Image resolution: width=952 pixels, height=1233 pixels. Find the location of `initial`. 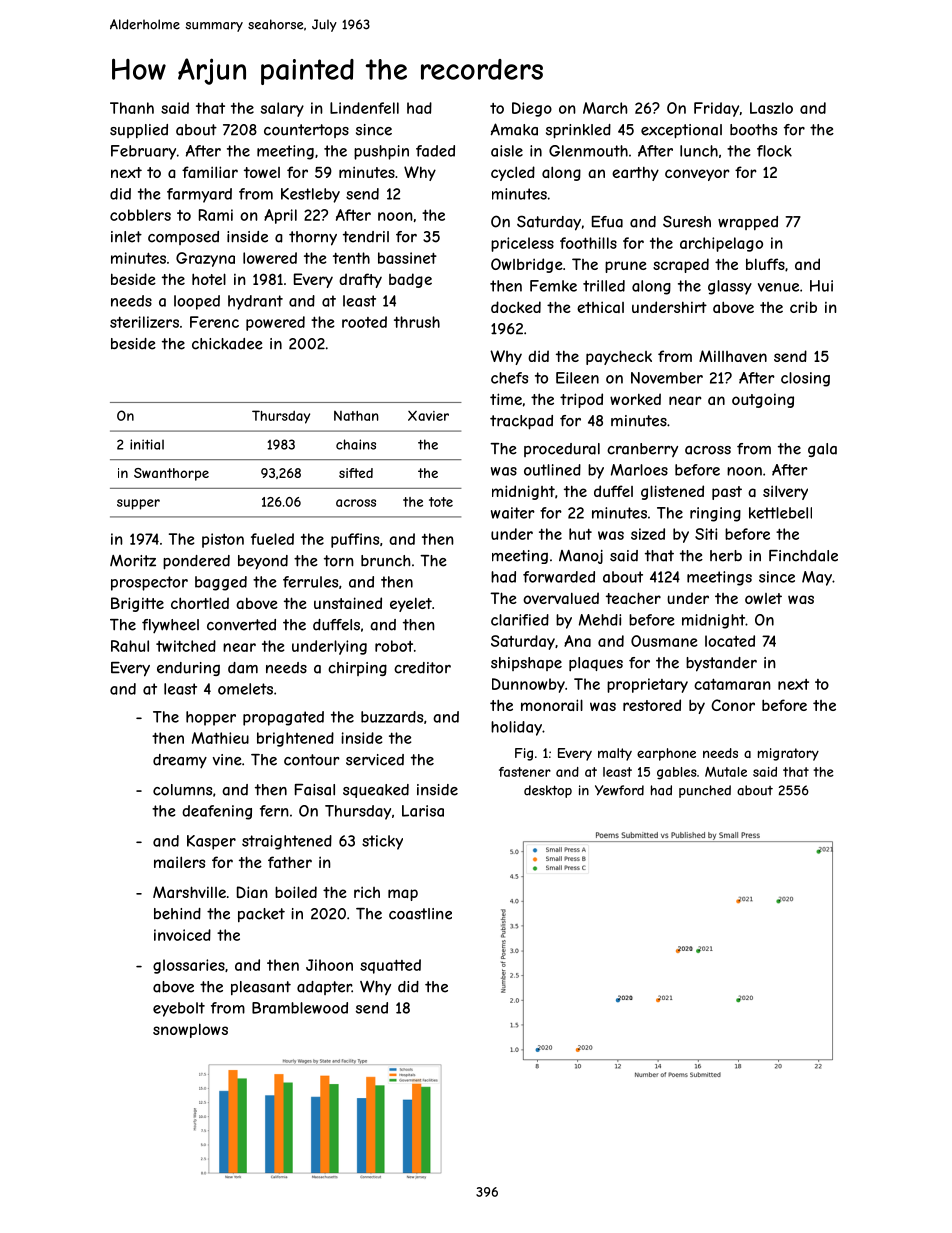

initial is located at coordinates (147, 444).
